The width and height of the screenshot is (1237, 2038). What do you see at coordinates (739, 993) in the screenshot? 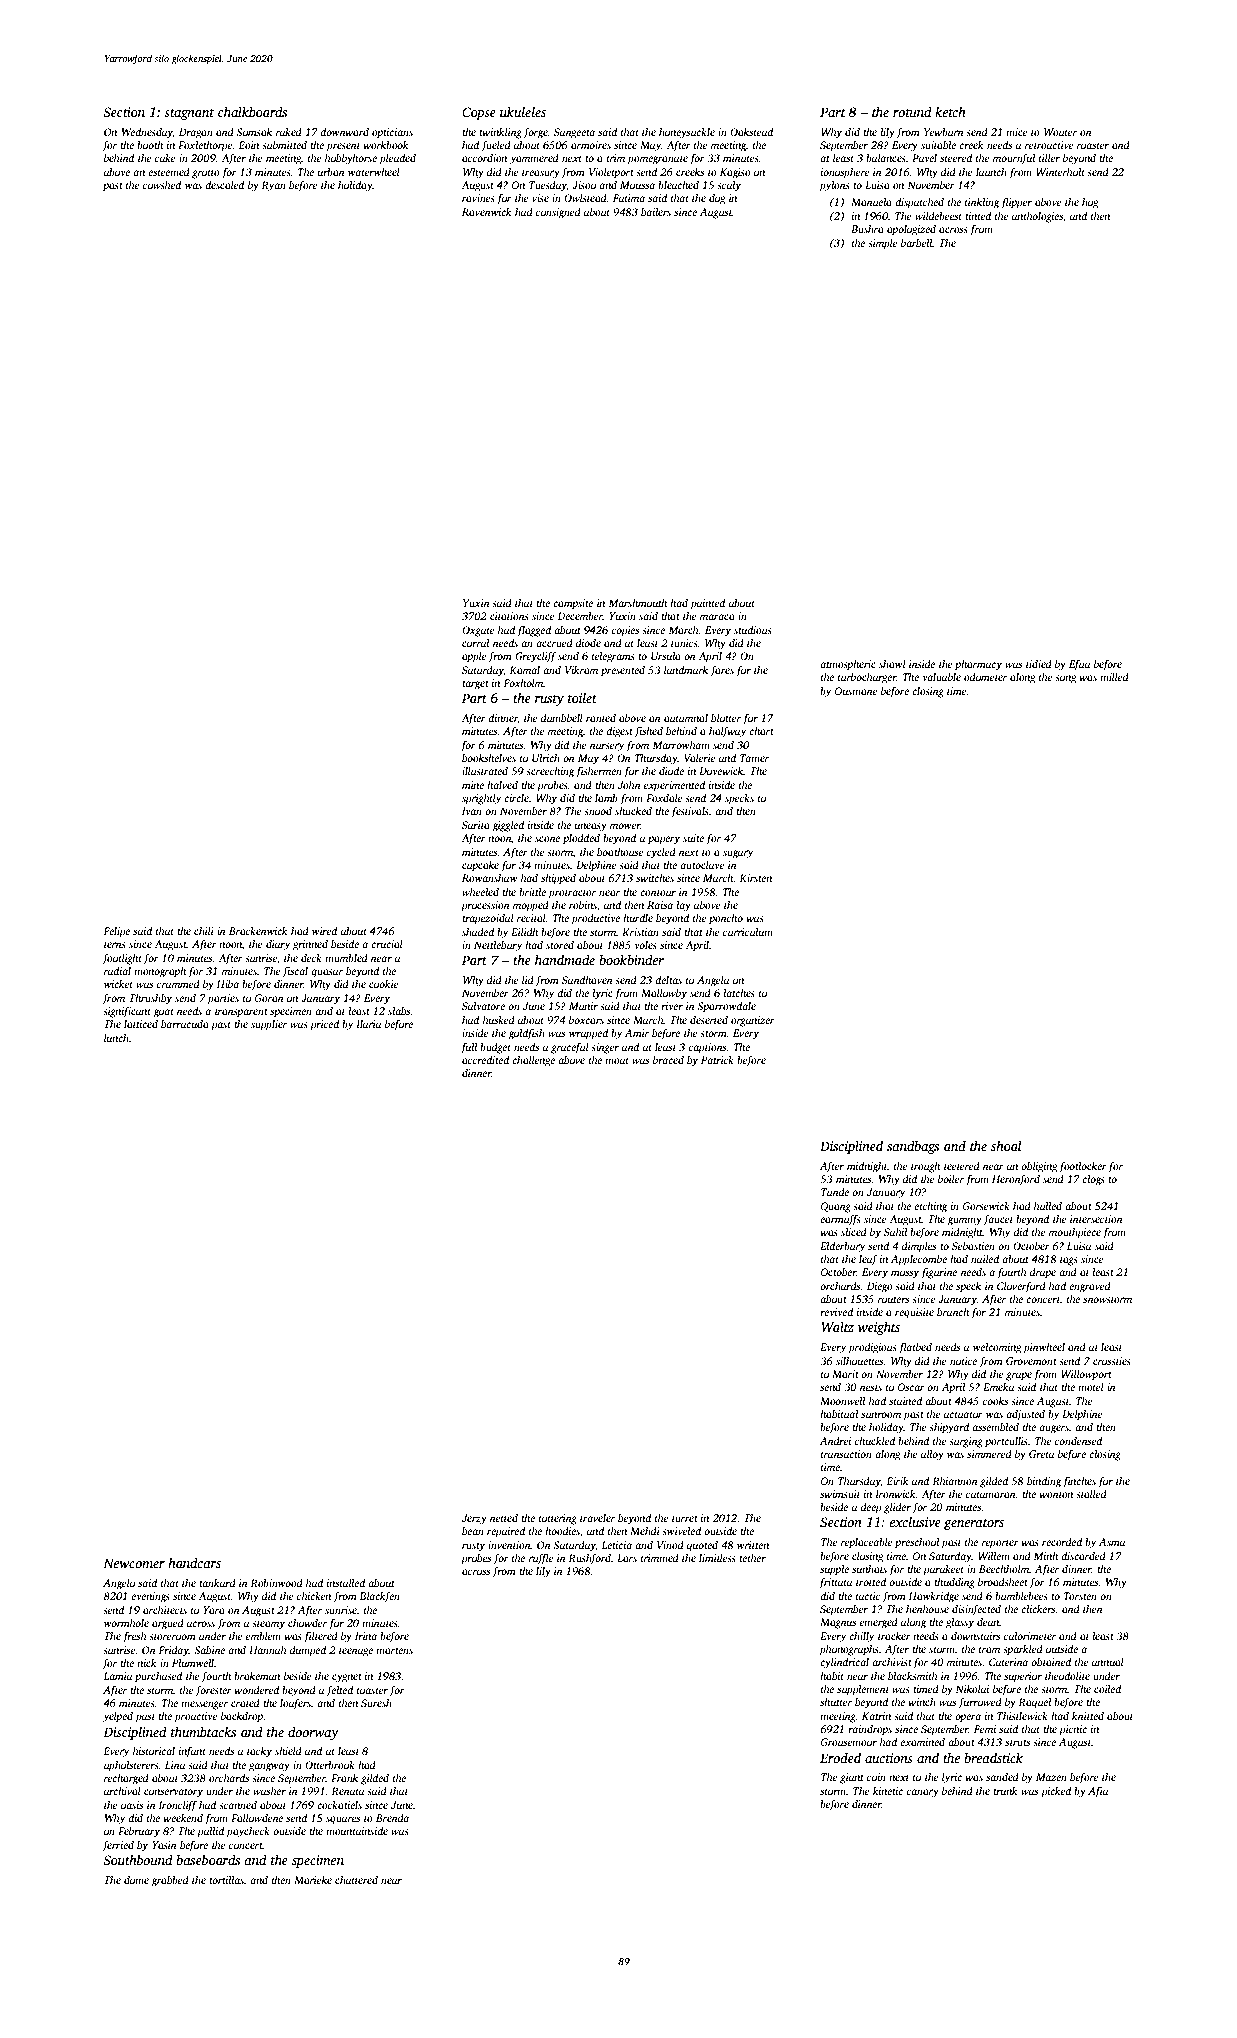
I see `latches` at bounding box center [739, 993].
